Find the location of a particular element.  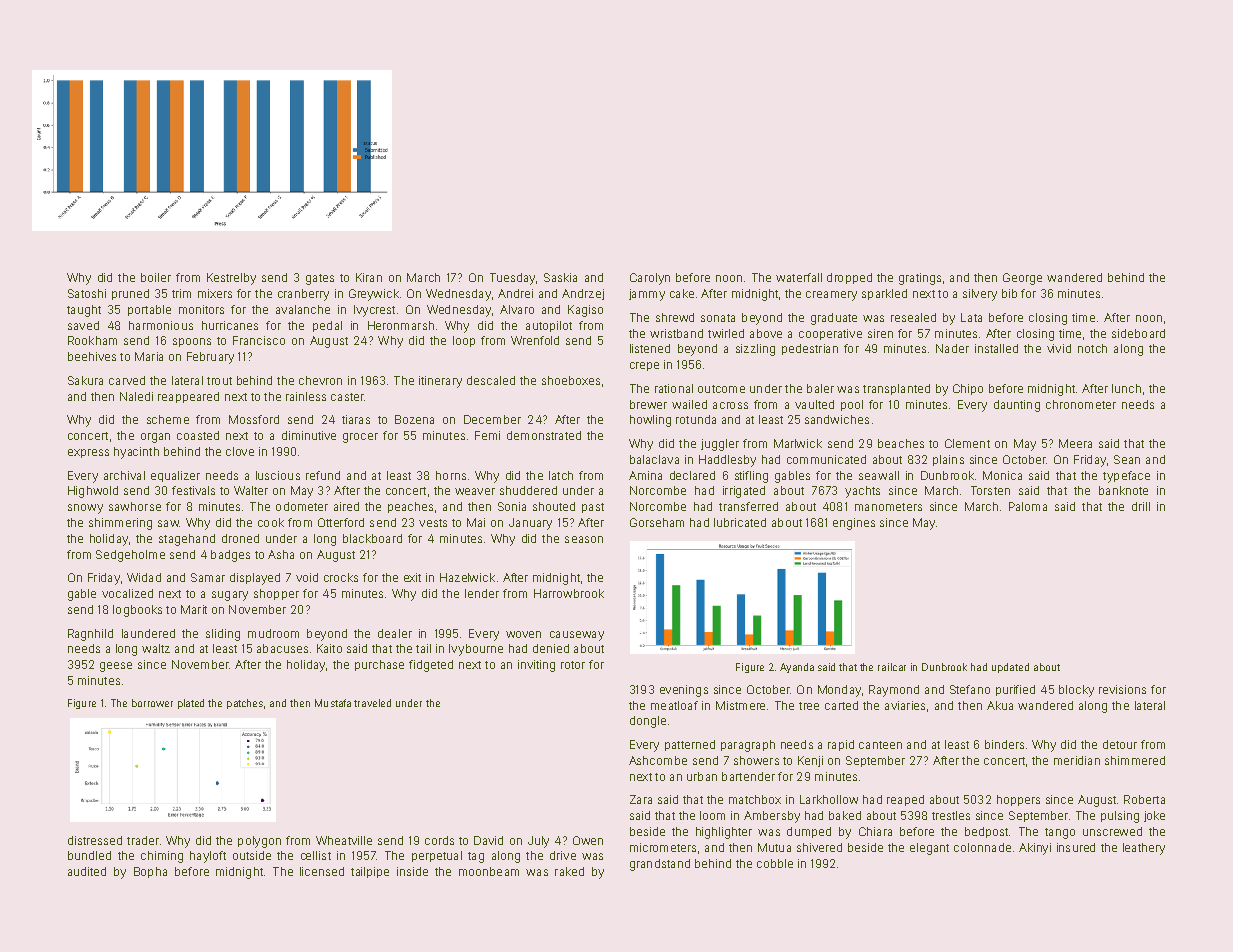

George is located at coordinates (1022, 279).
